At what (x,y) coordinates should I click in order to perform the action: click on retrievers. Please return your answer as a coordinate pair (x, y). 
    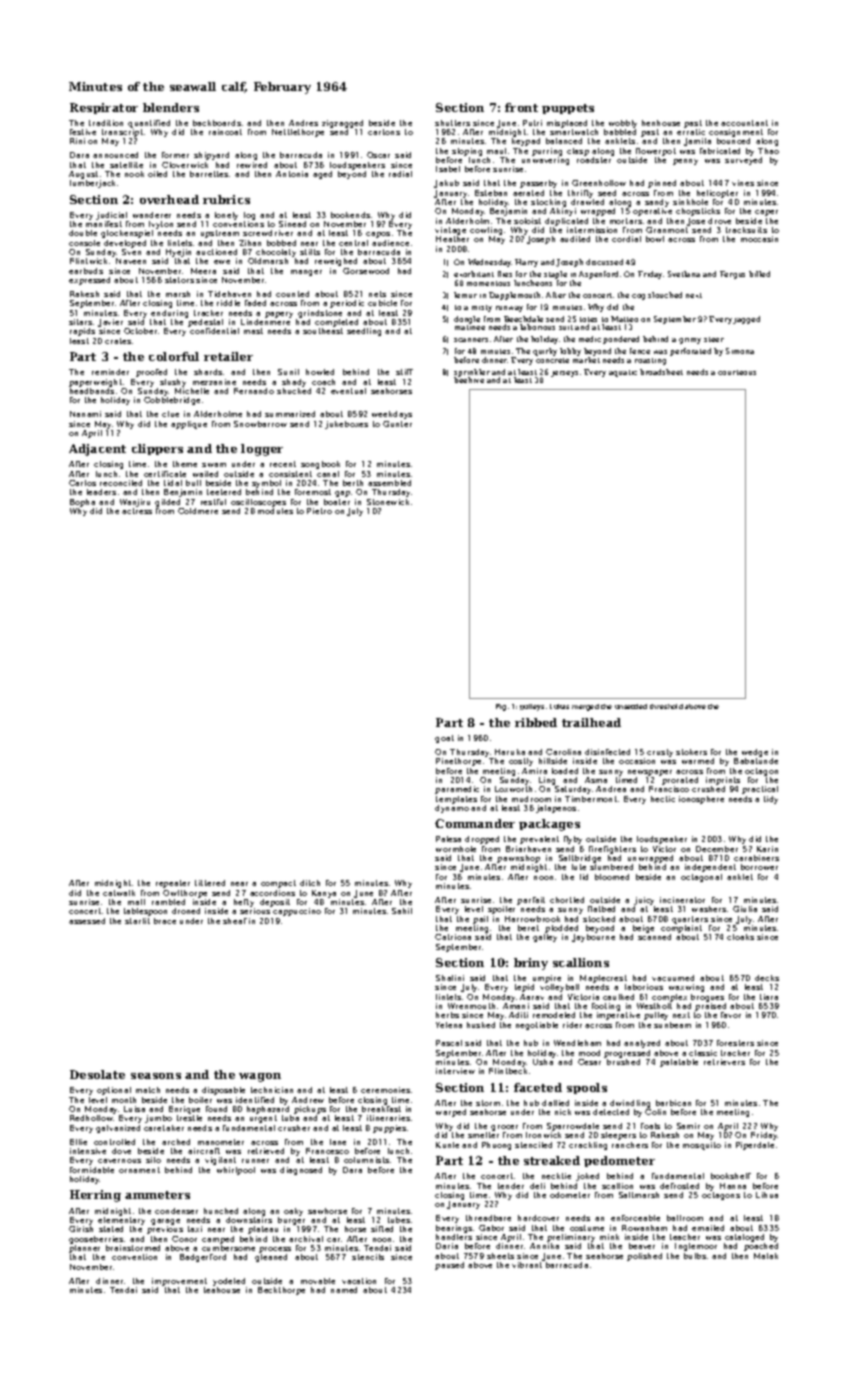
    Looking at the image, I should click on (724, 1062).
